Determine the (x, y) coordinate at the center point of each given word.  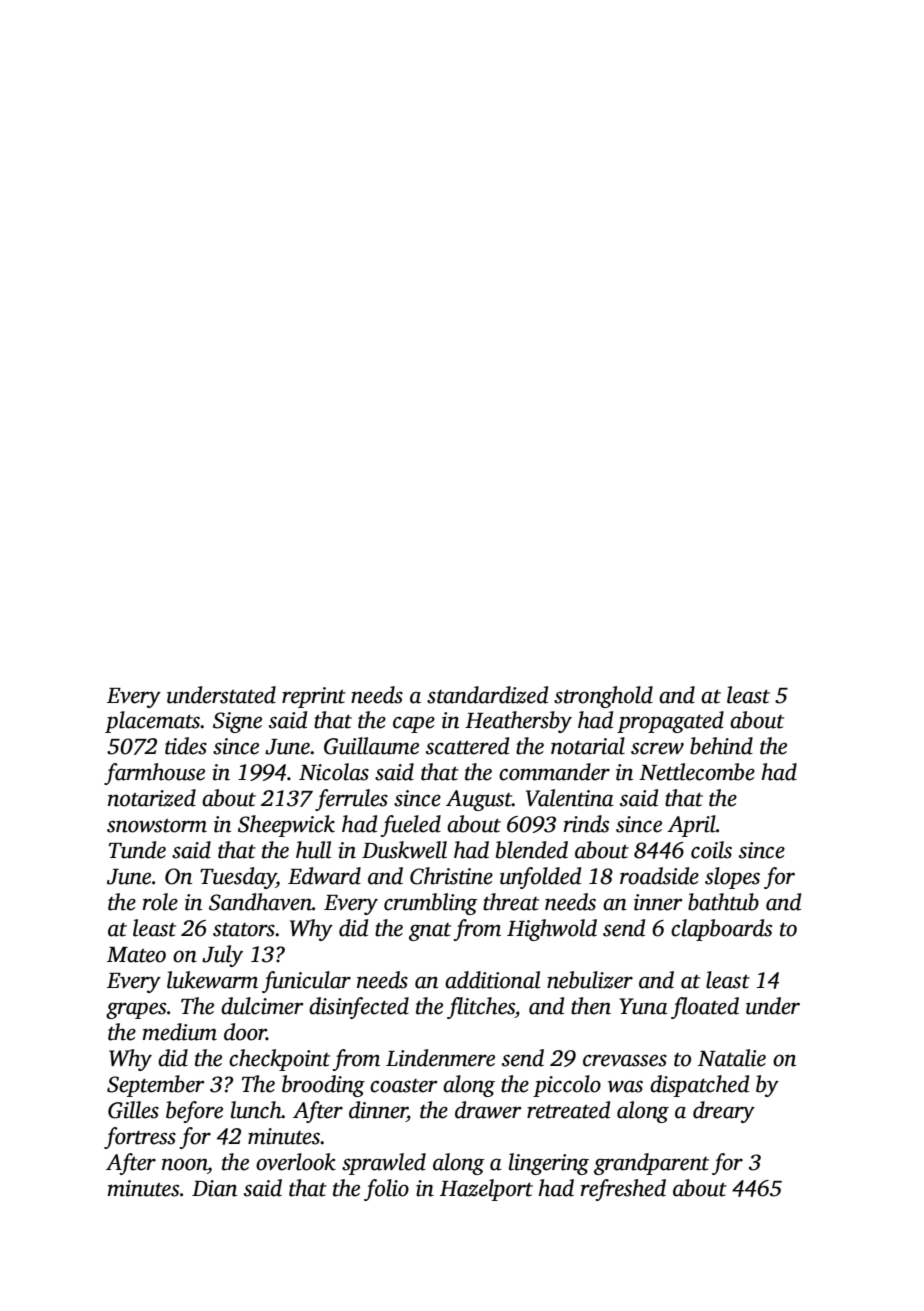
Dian (214, 1188)
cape (414, 724)
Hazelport (486, 1190)
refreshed (623, 1190)
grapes (136, 1010)
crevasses (625, 1060)
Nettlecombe (697, 772)
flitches (481, 1008)
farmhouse (154, 774)
